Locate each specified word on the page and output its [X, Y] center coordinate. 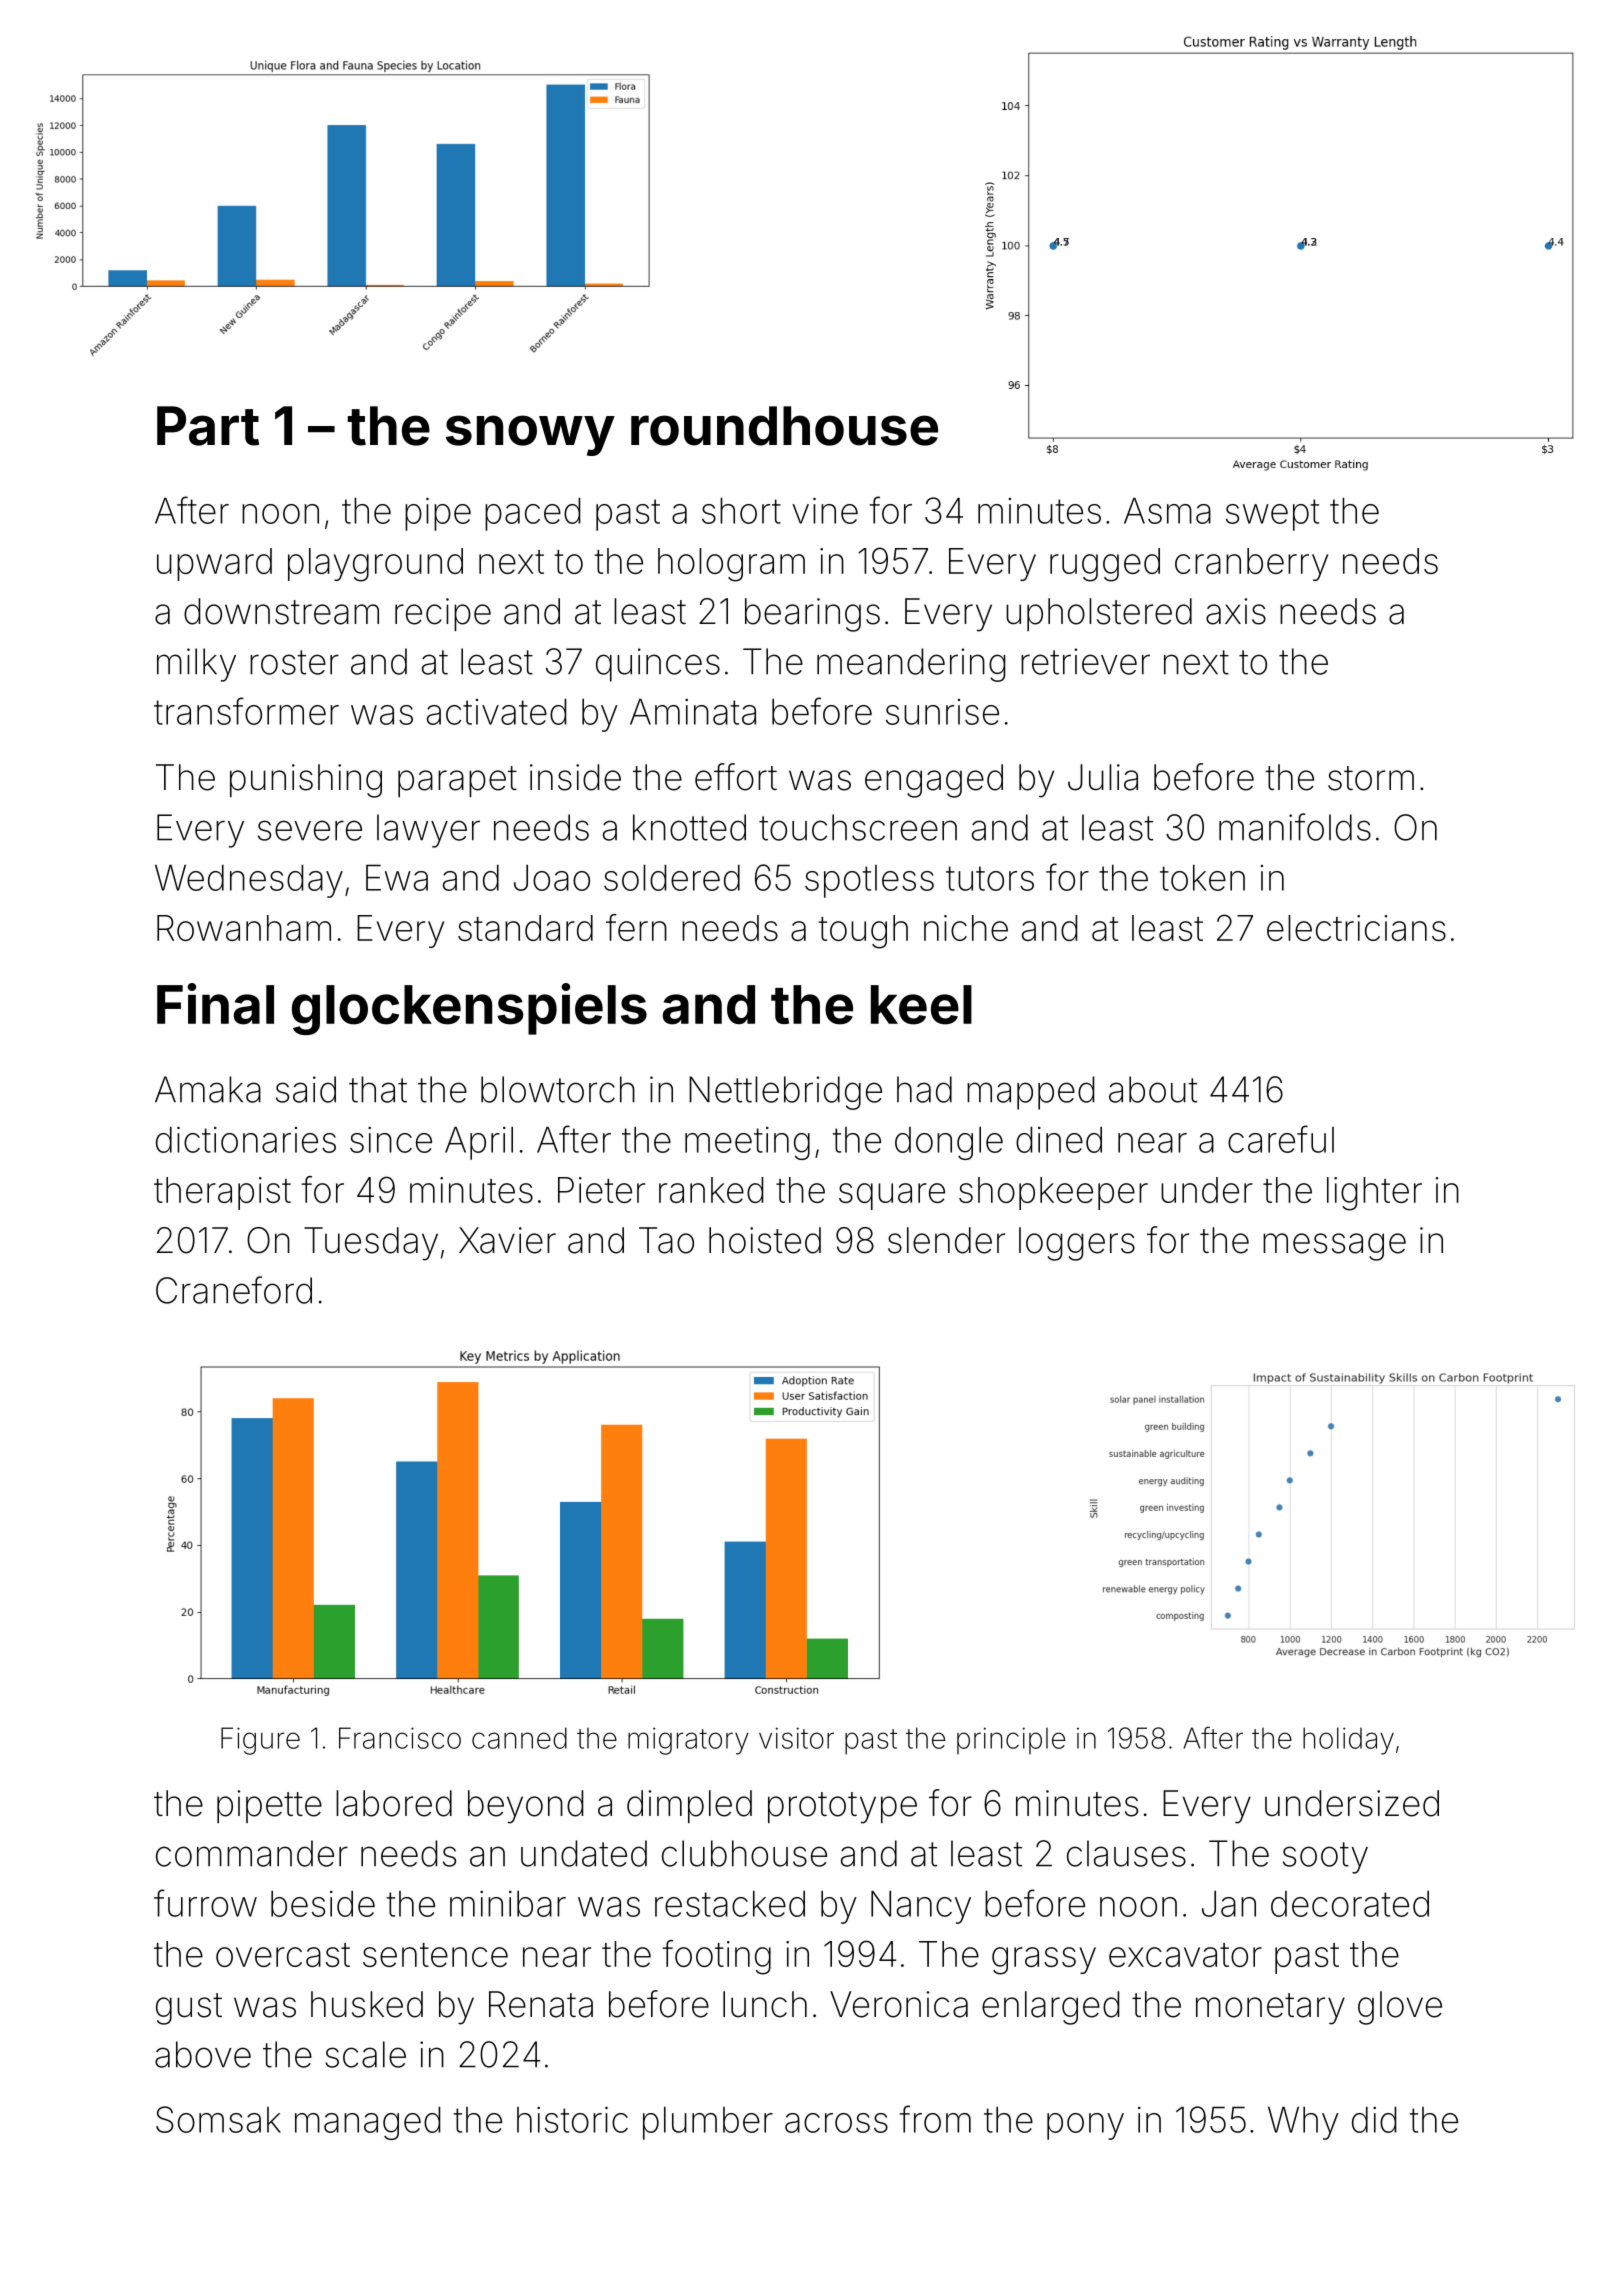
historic [572, 2120]
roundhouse [784, 426]
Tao [666, 1240]
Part [208, 426]
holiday [1348, 1741]
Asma [1167, 510]
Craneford [234, 1290]
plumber [708, 2123]
